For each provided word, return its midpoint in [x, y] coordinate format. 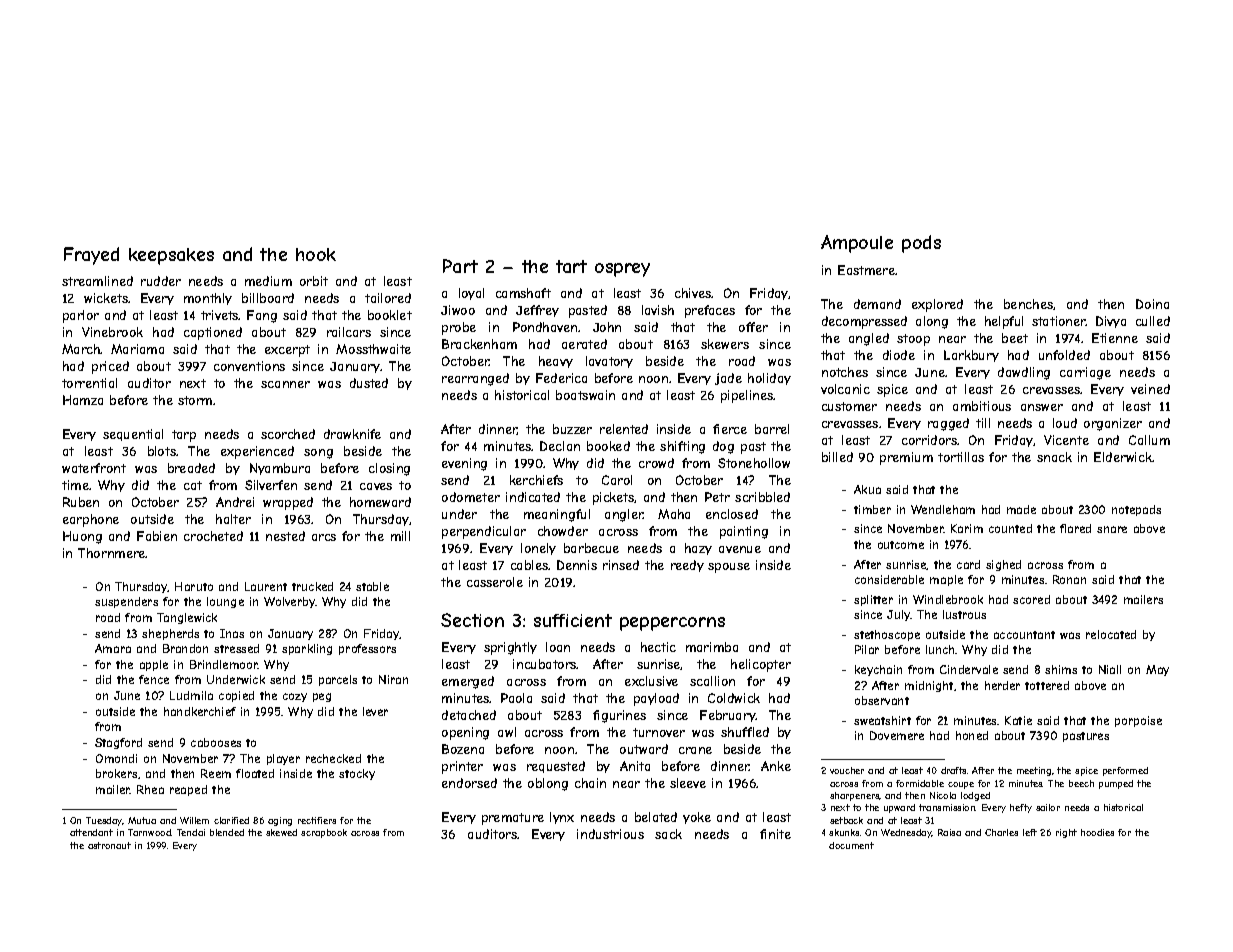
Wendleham [943, 509]
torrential [89, 383]
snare [1112, 529]
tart [571, 266]
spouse [729, 568]
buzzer [572, 429]
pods [921, 244]
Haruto [194, 586]
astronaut [109, 845]
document [851, 845]
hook [316, 254]
